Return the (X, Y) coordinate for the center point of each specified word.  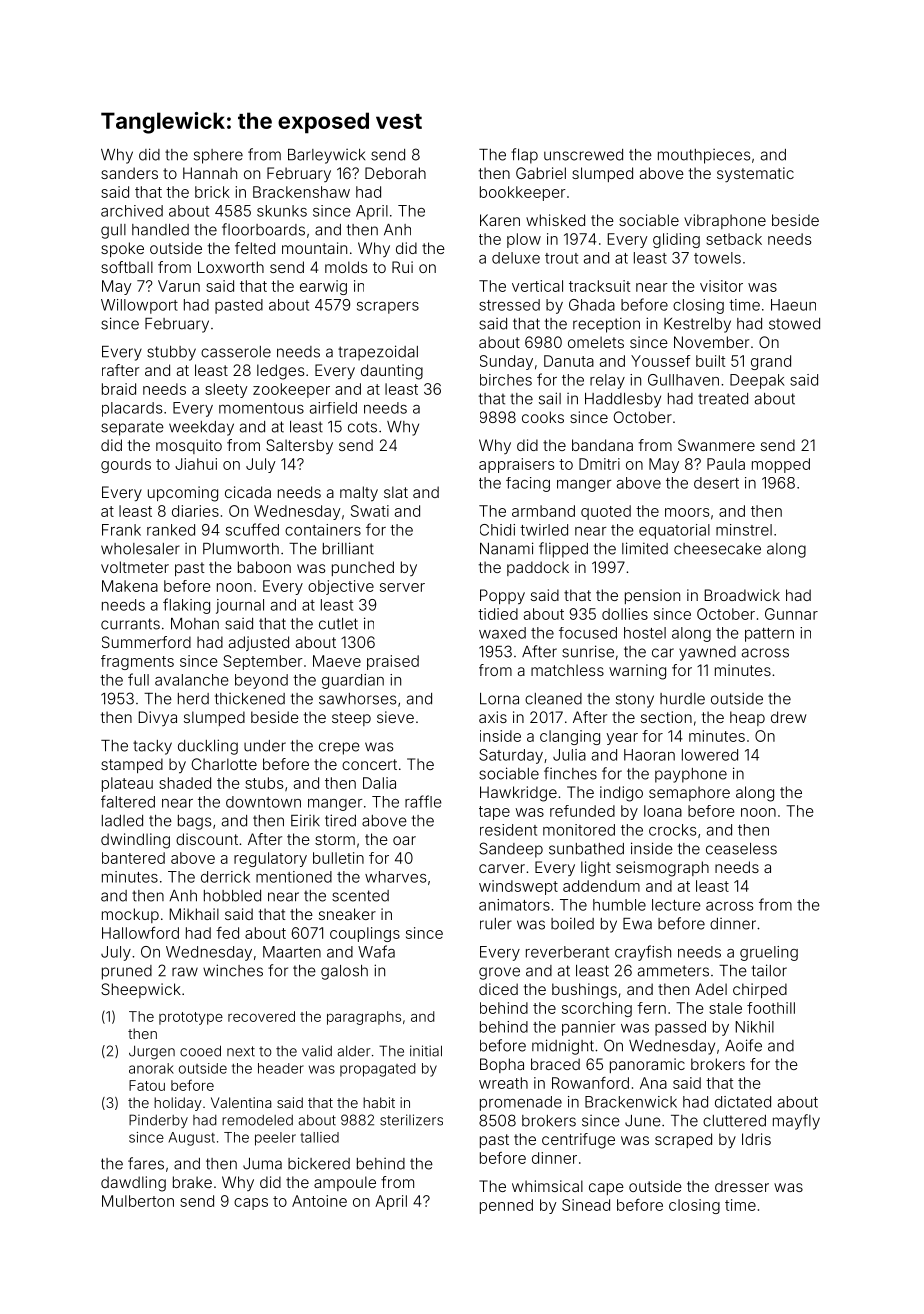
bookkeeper (523, 193)
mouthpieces (704, 156)
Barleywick (326, 156)
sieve (395, 717)
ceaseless (741, 849)
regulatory (270, 859)
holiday (178, 1104)
